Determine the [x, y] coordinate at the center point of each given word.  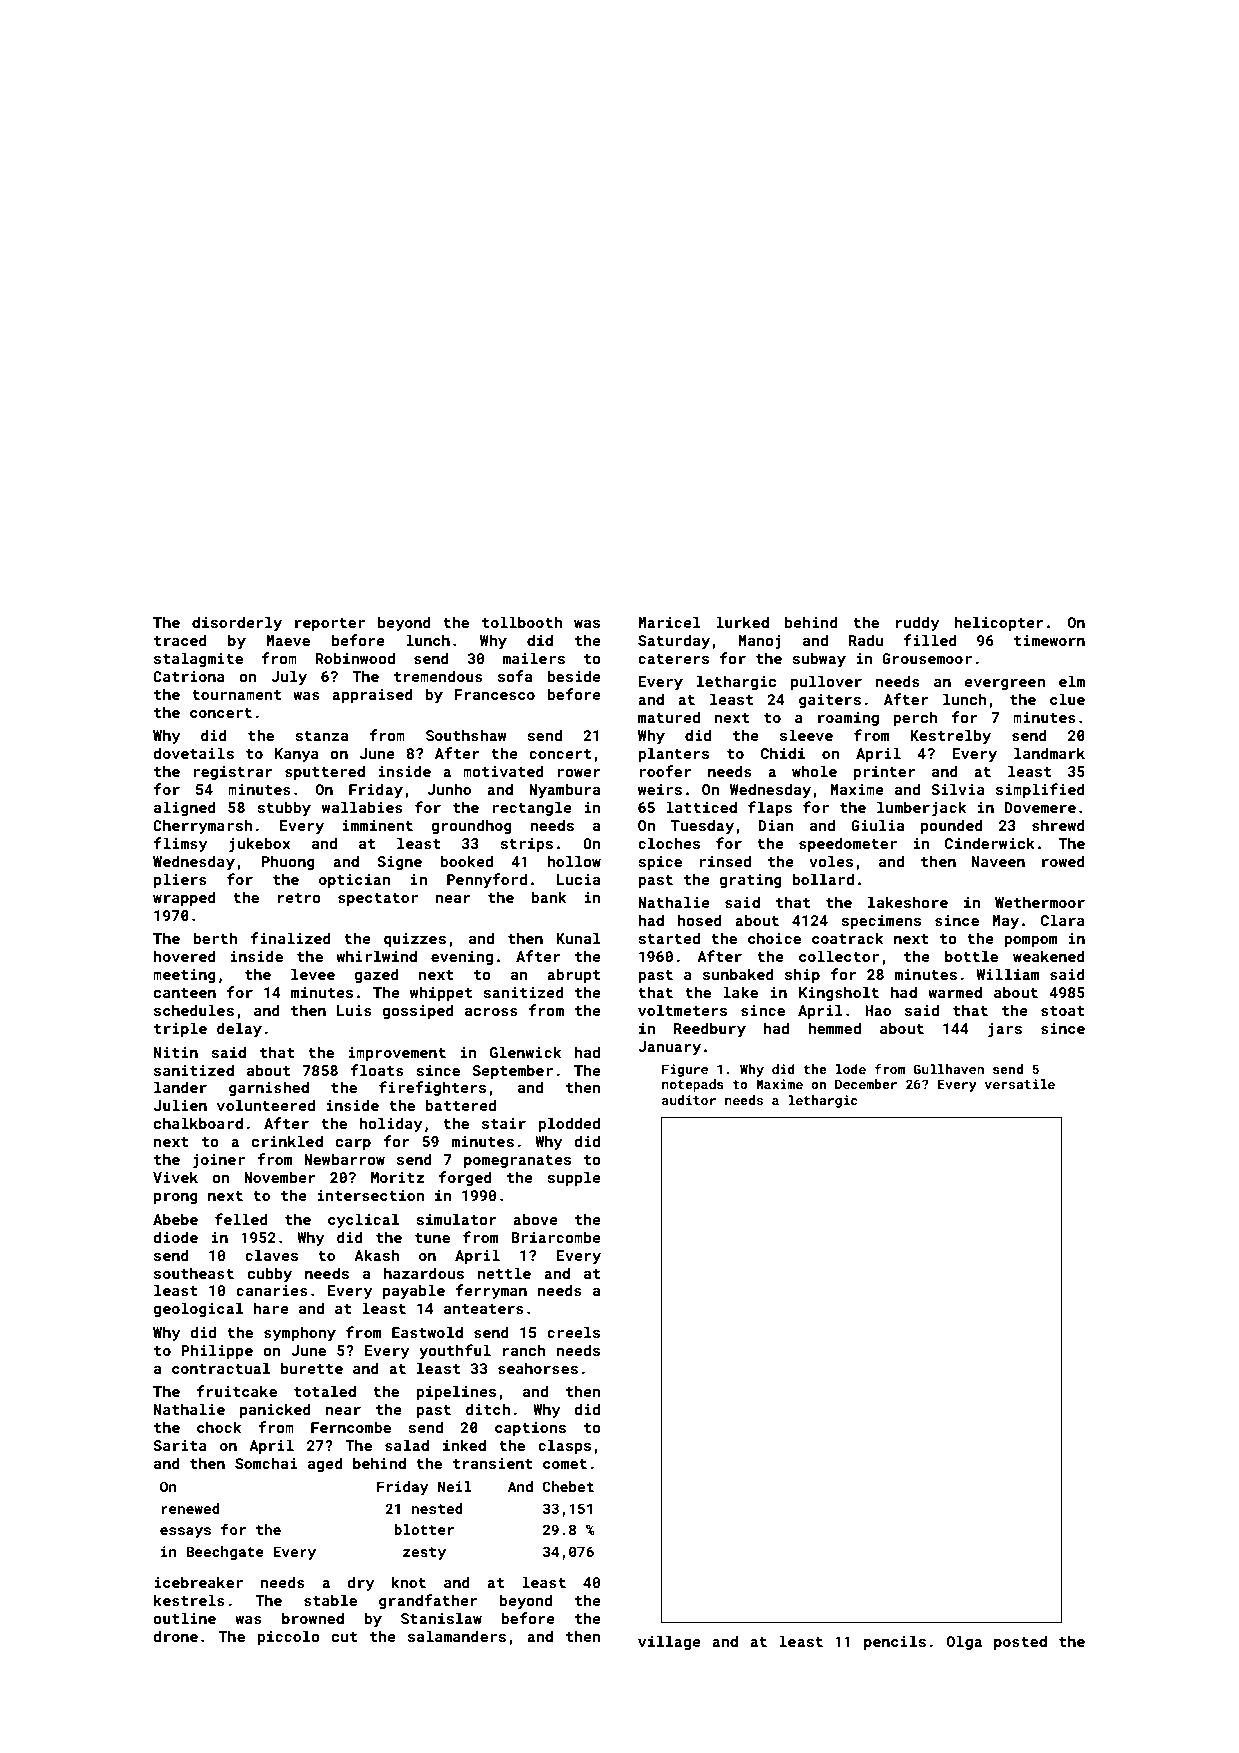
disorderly [237, 623]
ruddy [918, 623]
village [669, 1642]
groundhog [472, 826]
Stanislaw [441, 1618]
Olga [964, 1642]
